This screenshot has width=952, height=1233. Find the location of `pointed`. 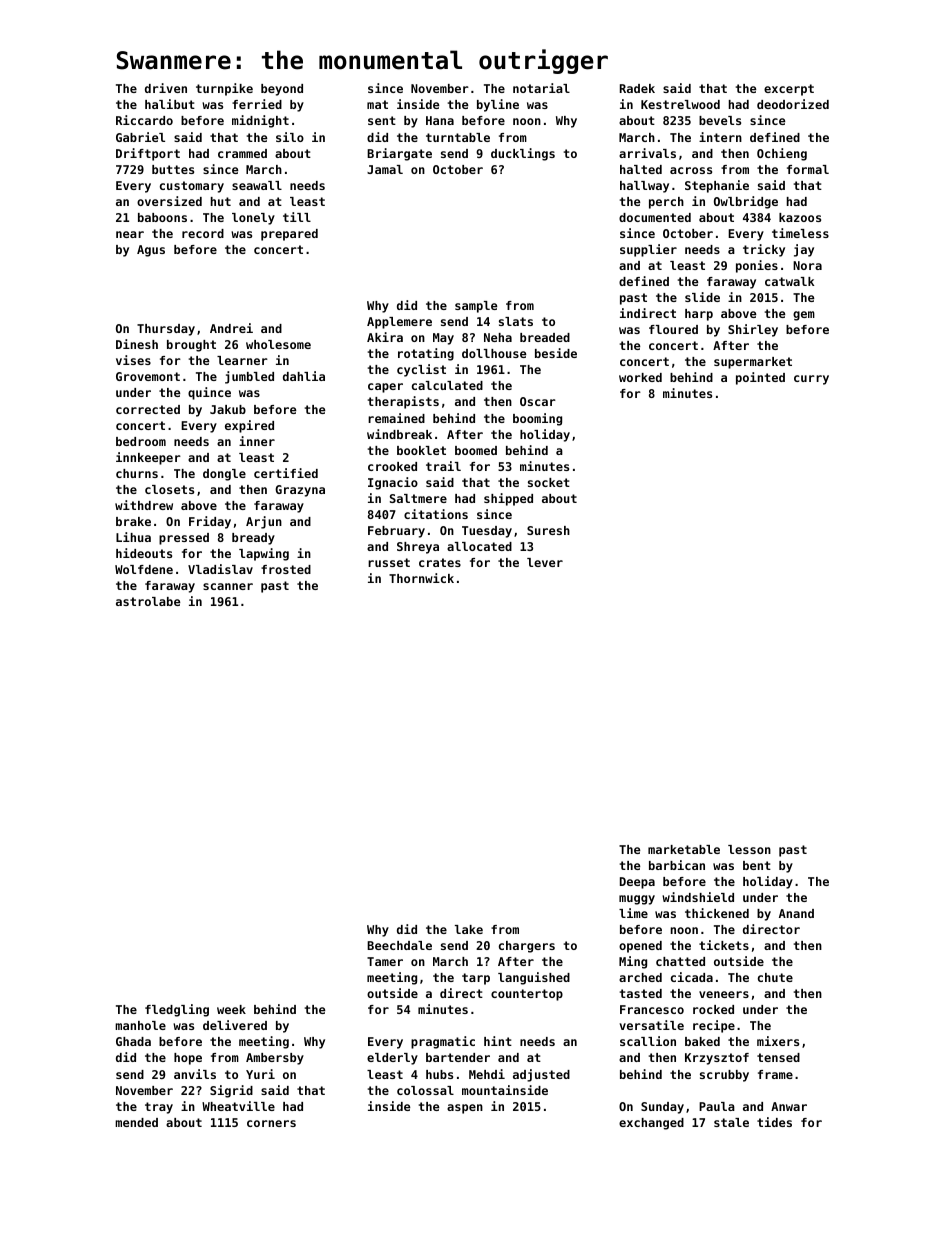

pointed is located at coordinates (760, 378).
